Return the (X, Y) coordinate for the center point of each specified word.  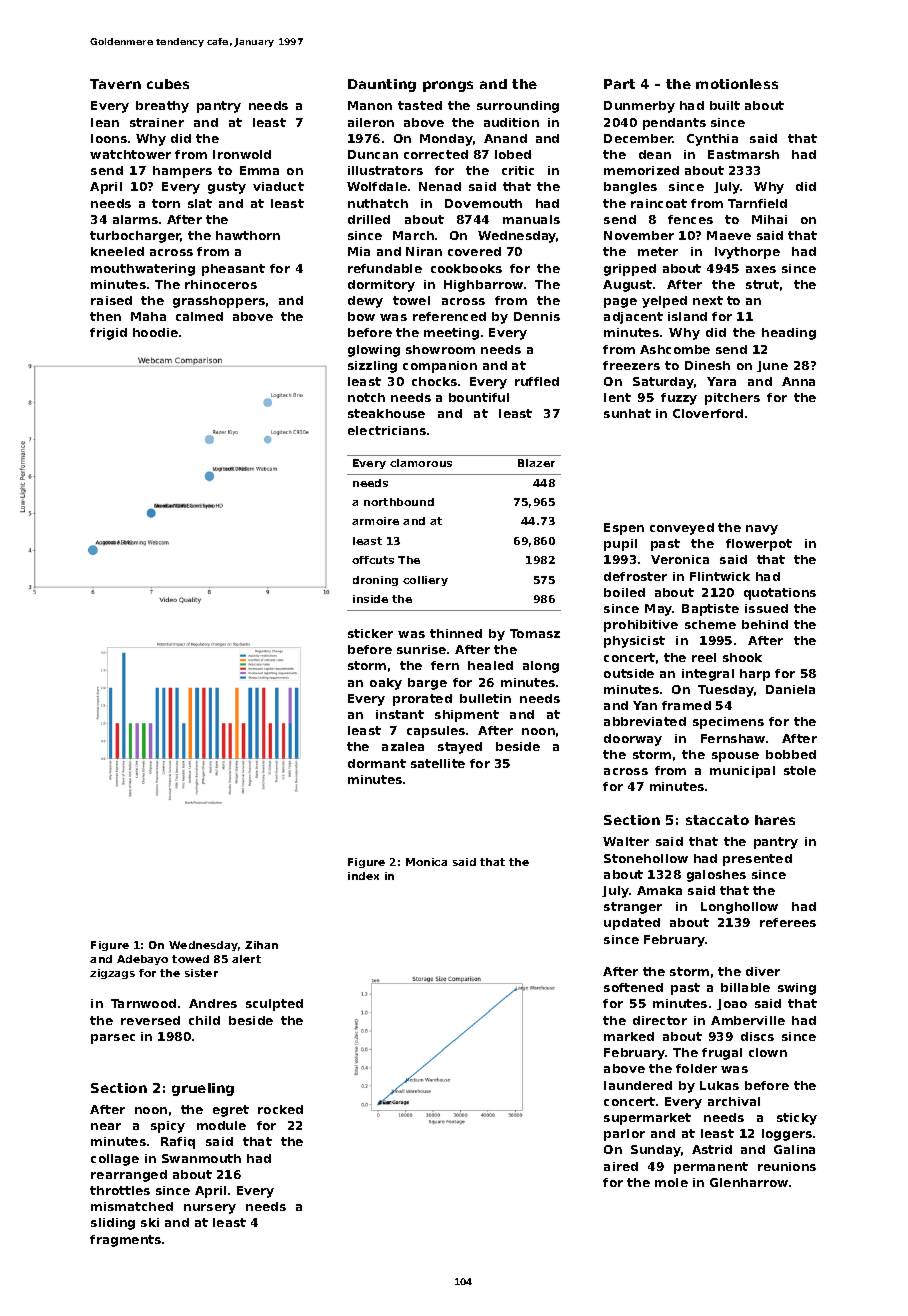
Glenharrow (749, 1182)
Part (619, 84)
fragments (125, 1241)
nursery (210, 1209)
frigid (108, 334)
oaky (386, 684)
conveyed (682, 529)
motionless (737, 84)
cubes (168, 84)
